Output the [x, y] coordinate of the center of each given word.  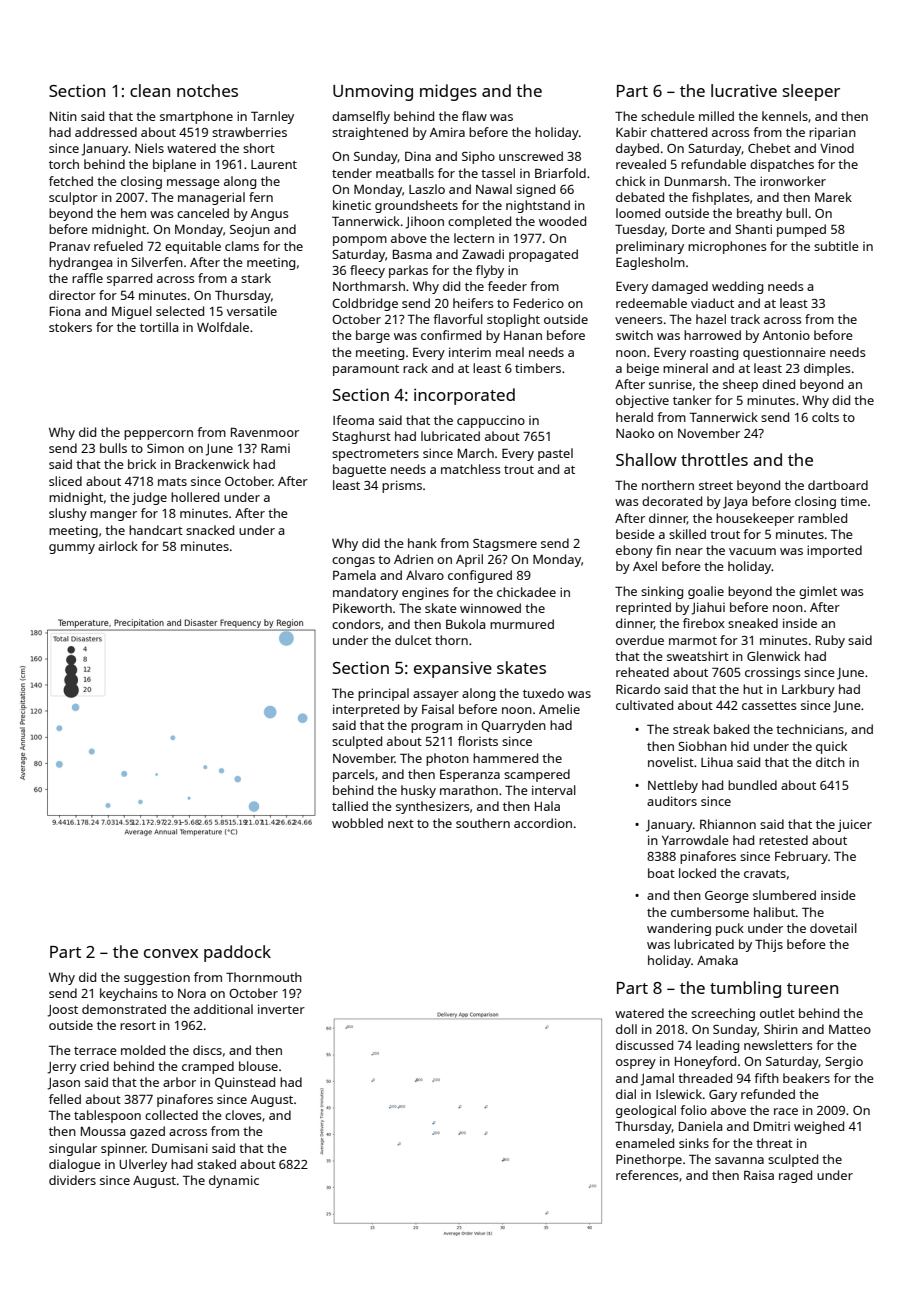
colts [825, 417]
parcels [354, 775]
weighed [819, 1127]
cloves [243, 1115]
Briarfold [560, 173]
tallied [350, 806]
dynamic [234, 1181]
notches [207, 90]
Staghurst [361, 437]
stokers [70, 327]
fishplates [721, 198]
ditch [830, 762]
